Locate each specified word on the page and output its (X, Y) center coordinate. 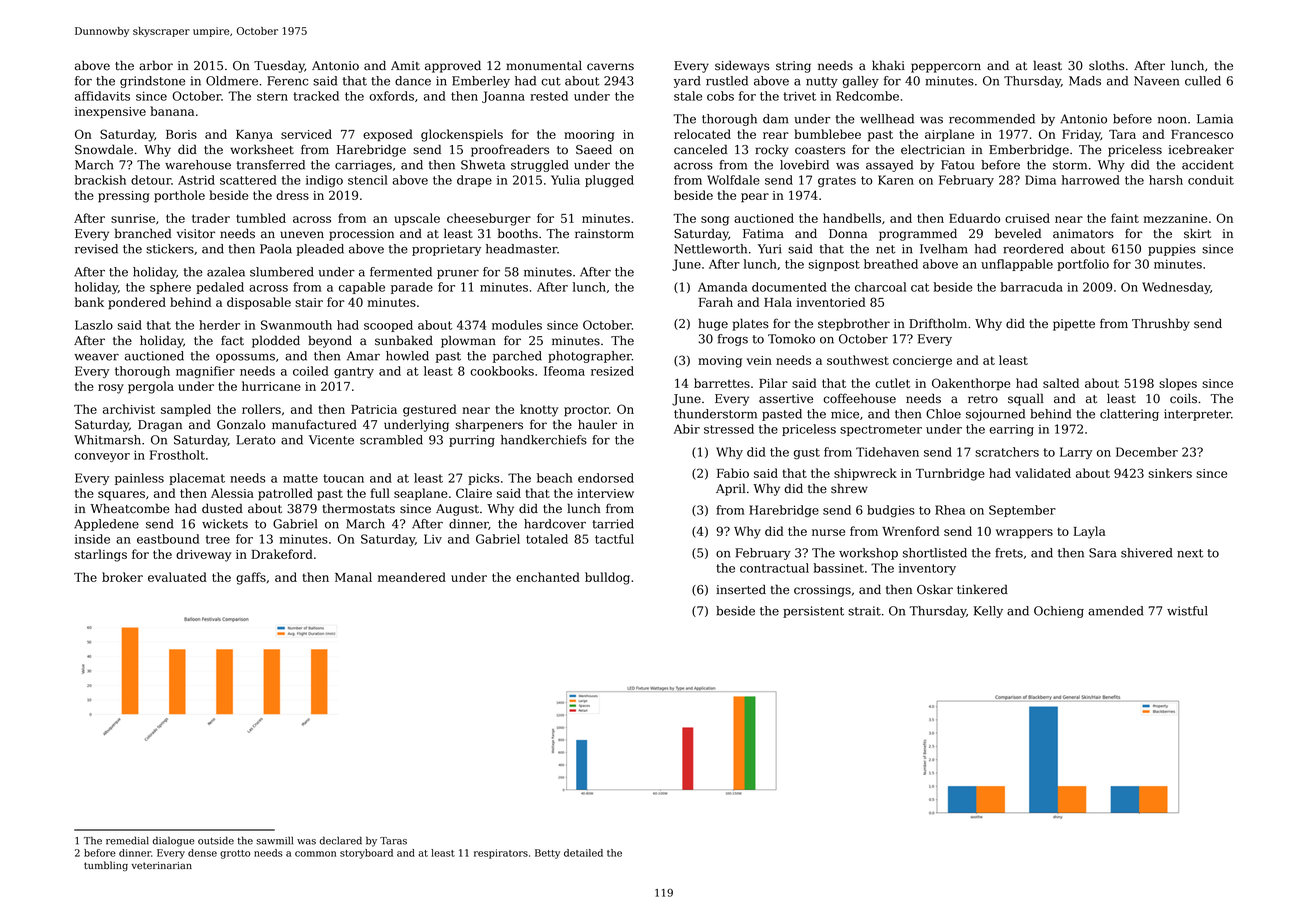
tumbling (106, 866)
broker (122, 577)
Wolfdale (733, 180)
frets (1009, 553)
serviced (306, 134)
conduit (1211, 180)
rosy (111, 389)
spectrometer (881, 430)
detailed (583, 853)
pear (755, 198)
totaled (547, 539)
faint (1125, 218)
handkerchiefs (544, 440)
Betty (547, 854)
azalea (226, 272)
